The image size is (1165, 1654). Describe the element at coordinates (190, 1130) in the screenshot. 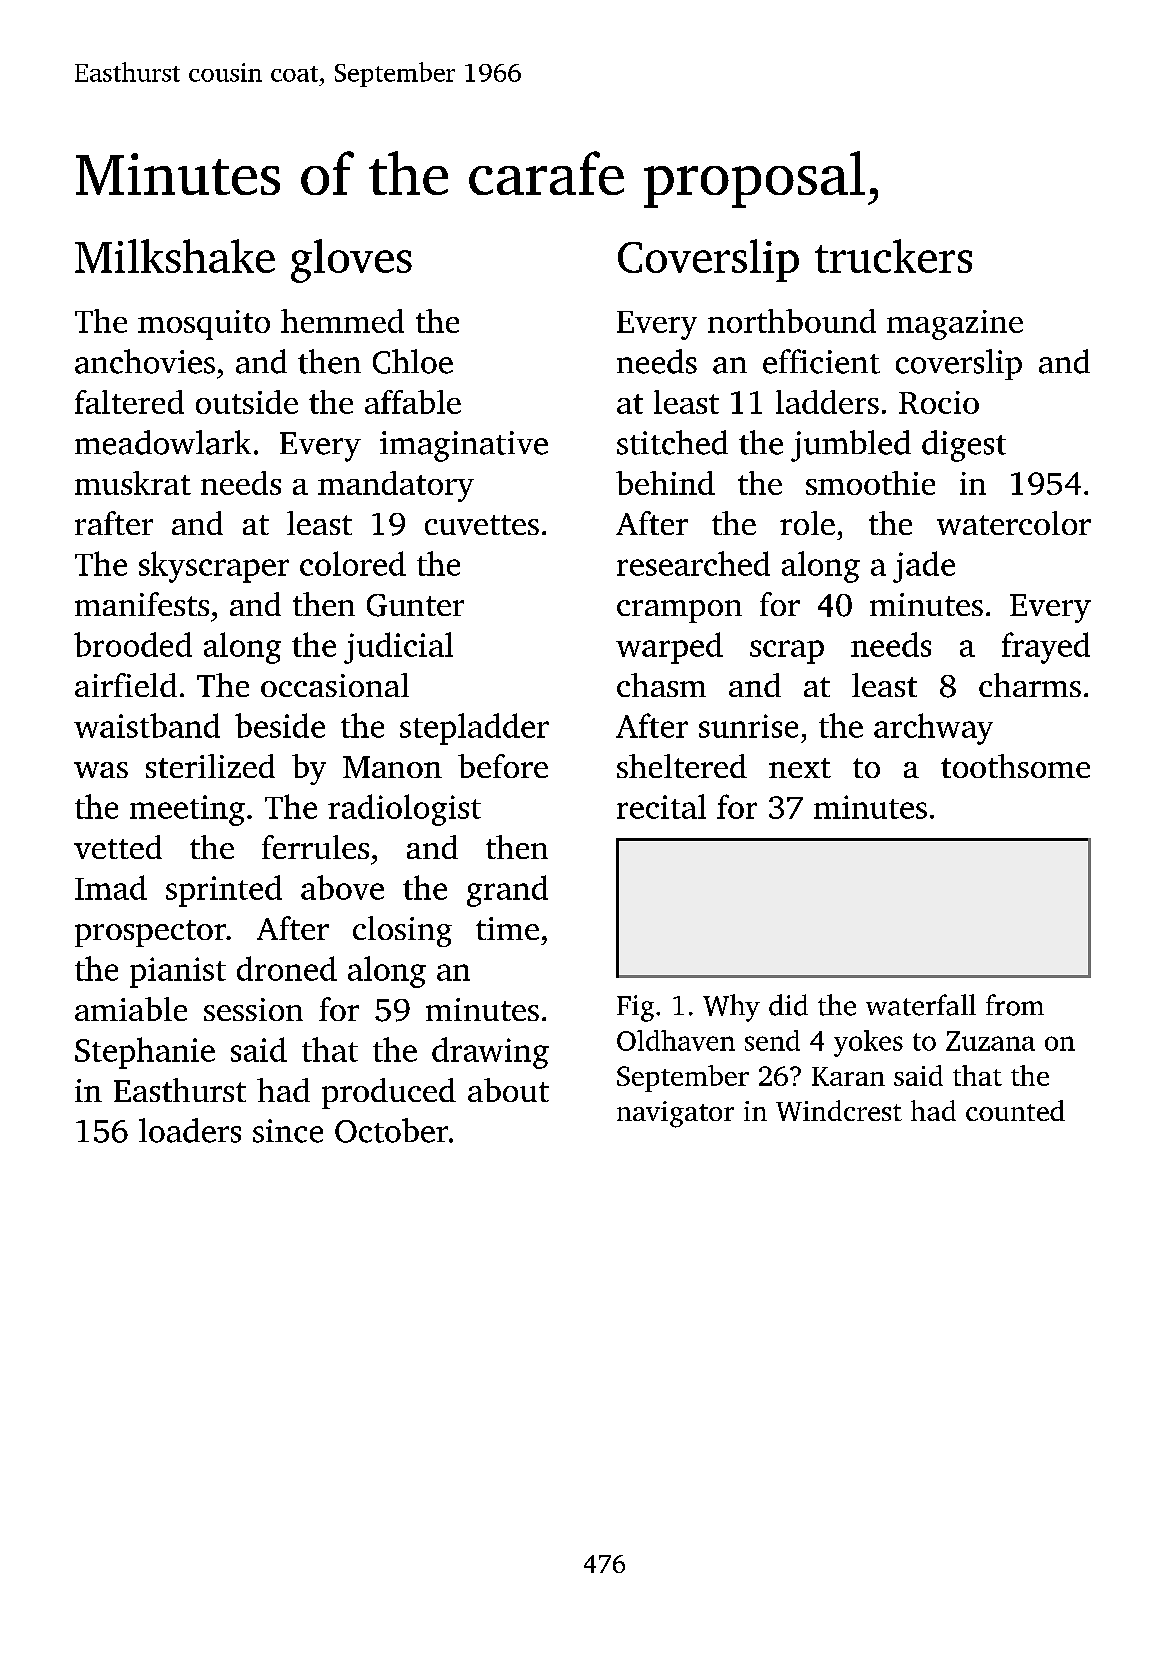

I see `loaders` at that location.
